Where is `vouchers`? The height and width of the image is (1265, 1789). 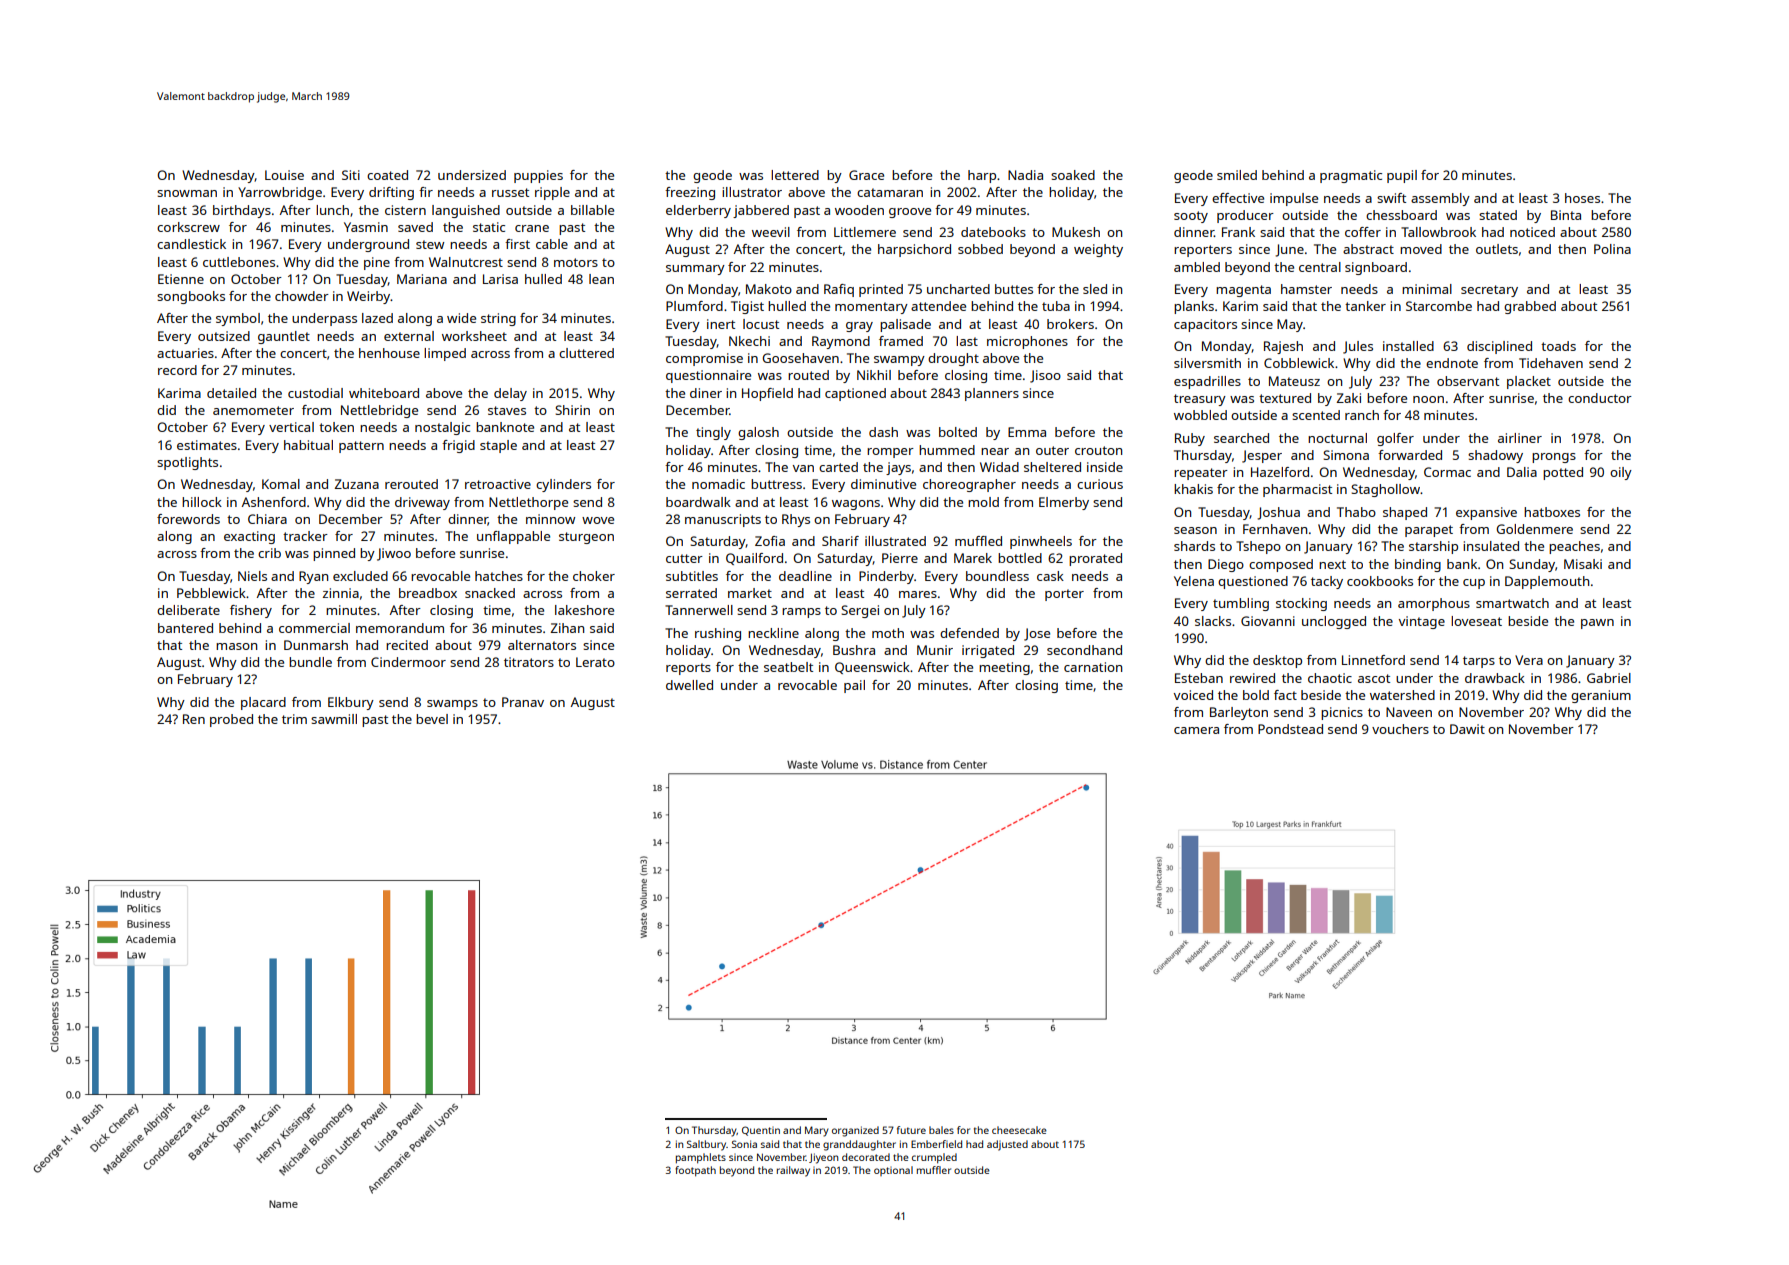 vouchers is located at coordinates (1400, 729).
